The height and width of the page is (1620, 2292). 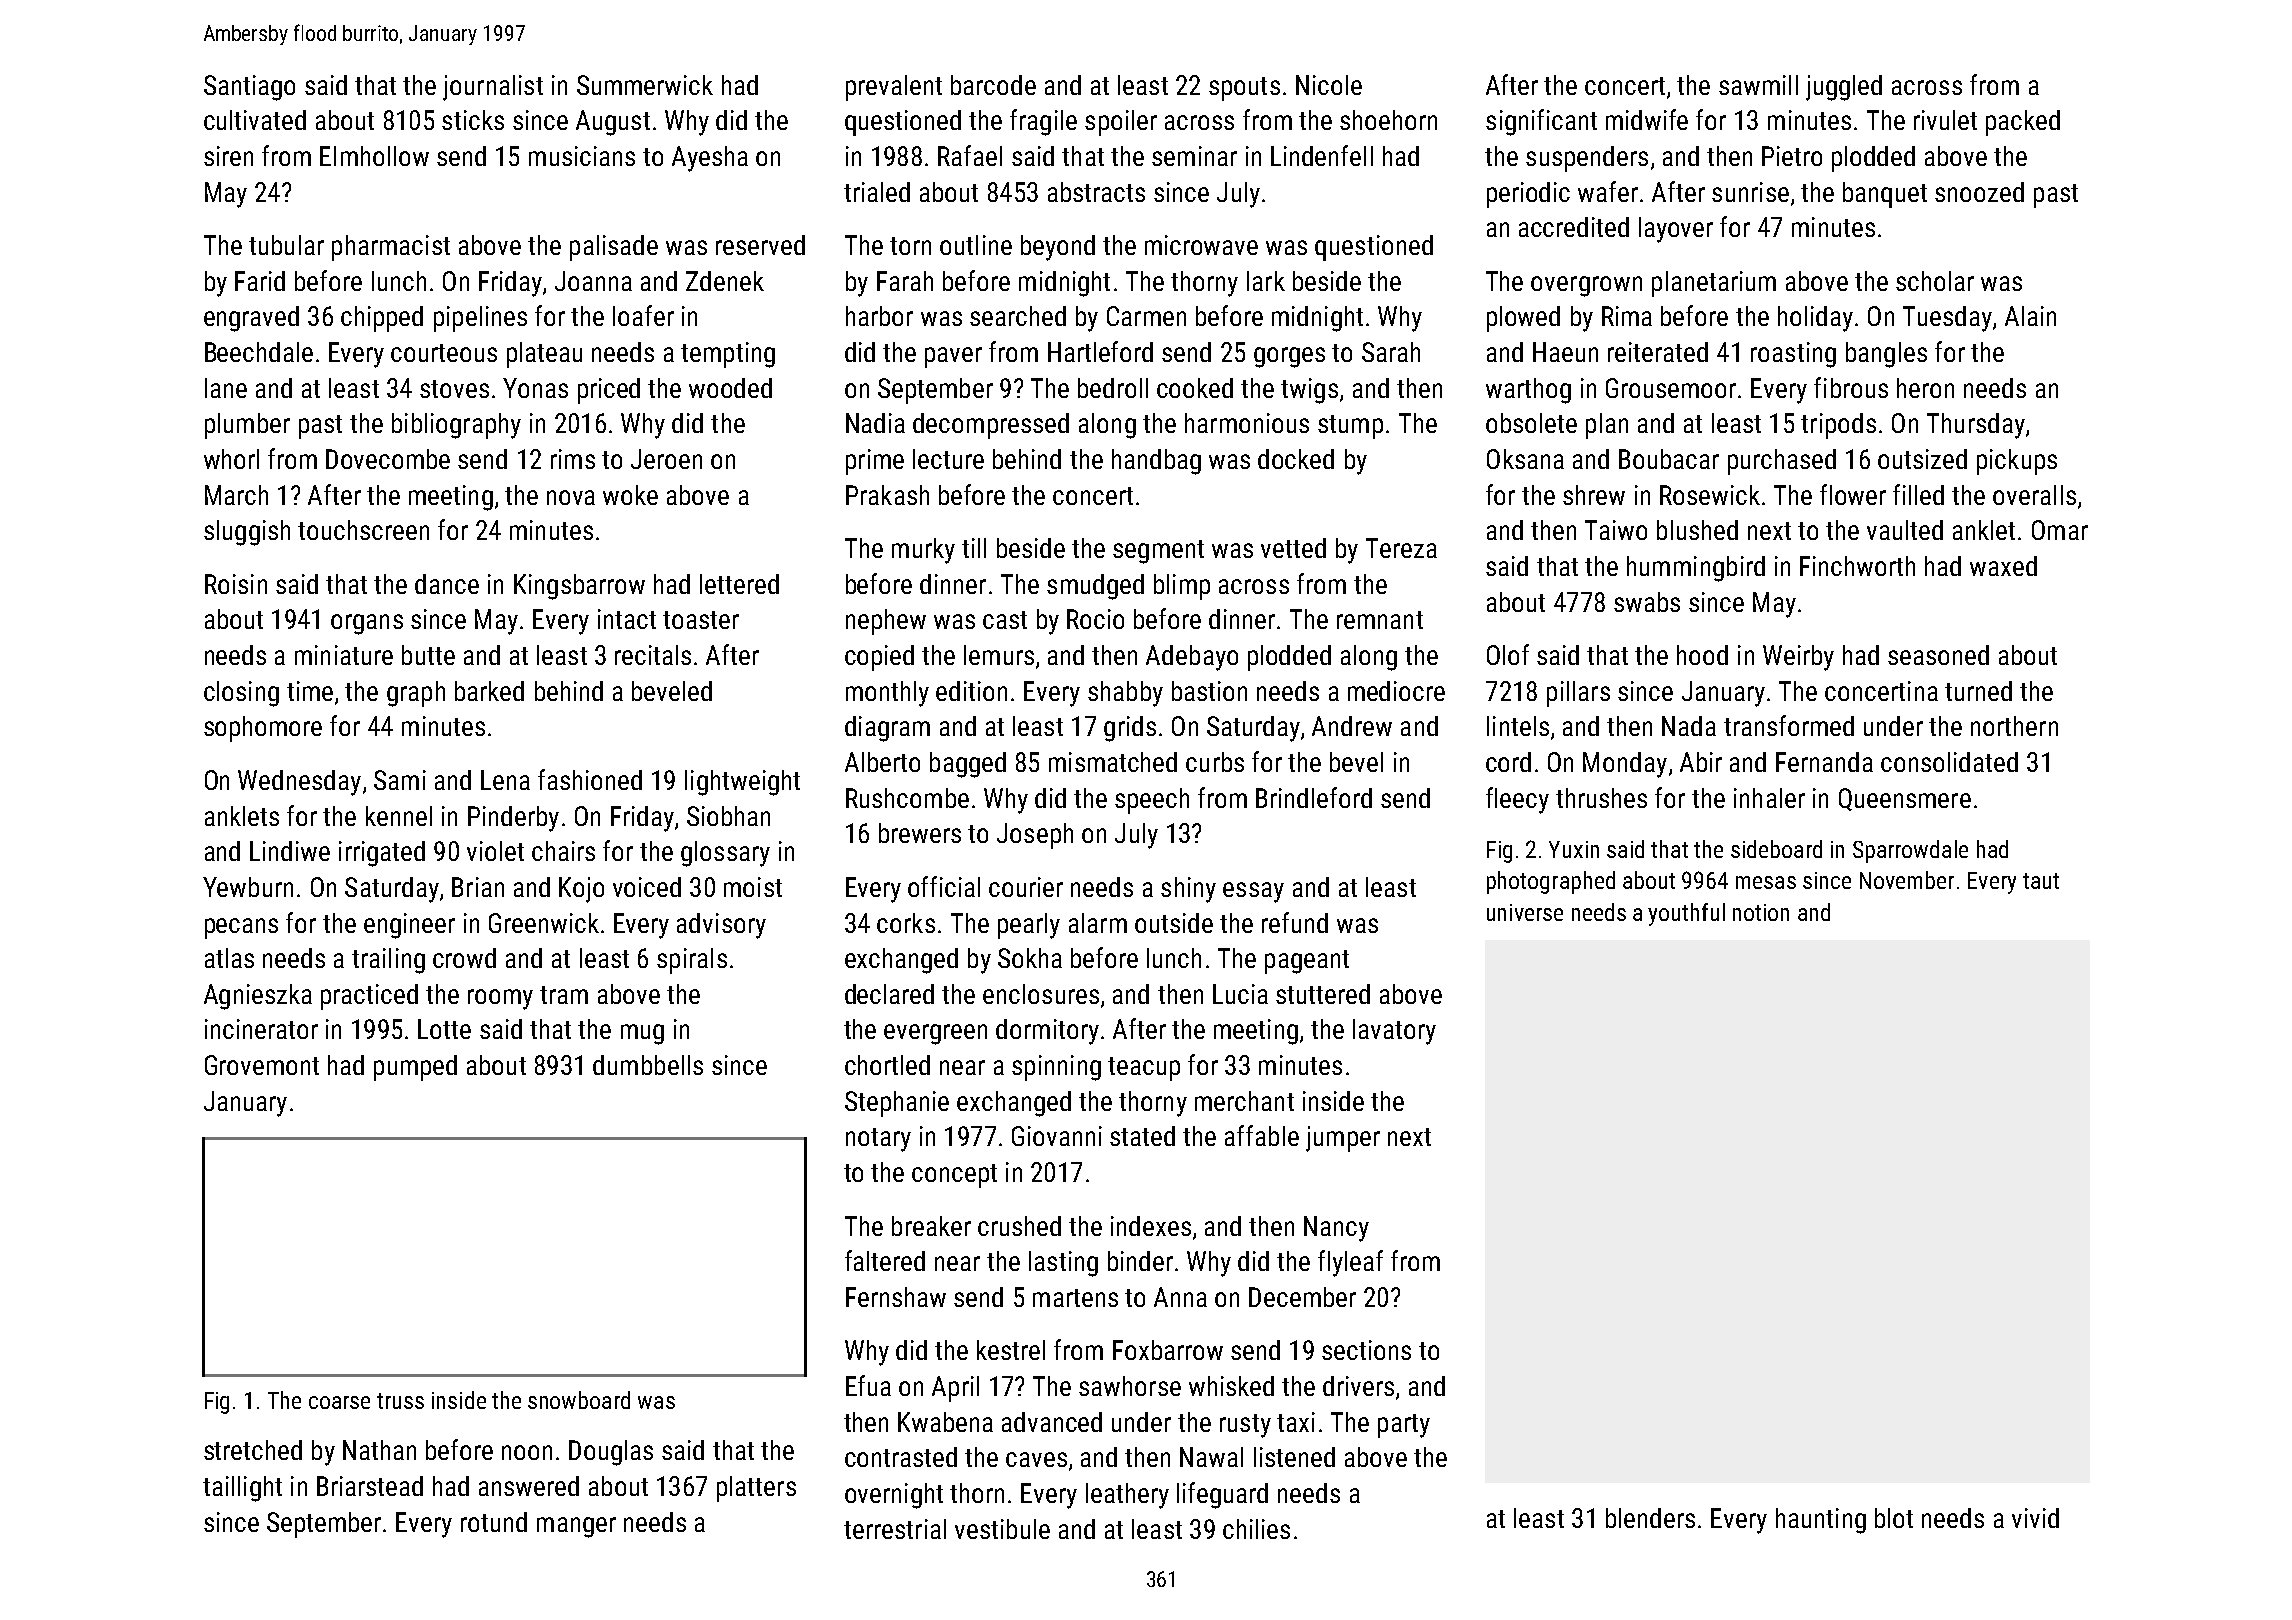 What do you see at coordinates (742, 783) in the page?
I see `lightweight` at bounding box center [742, 783].
